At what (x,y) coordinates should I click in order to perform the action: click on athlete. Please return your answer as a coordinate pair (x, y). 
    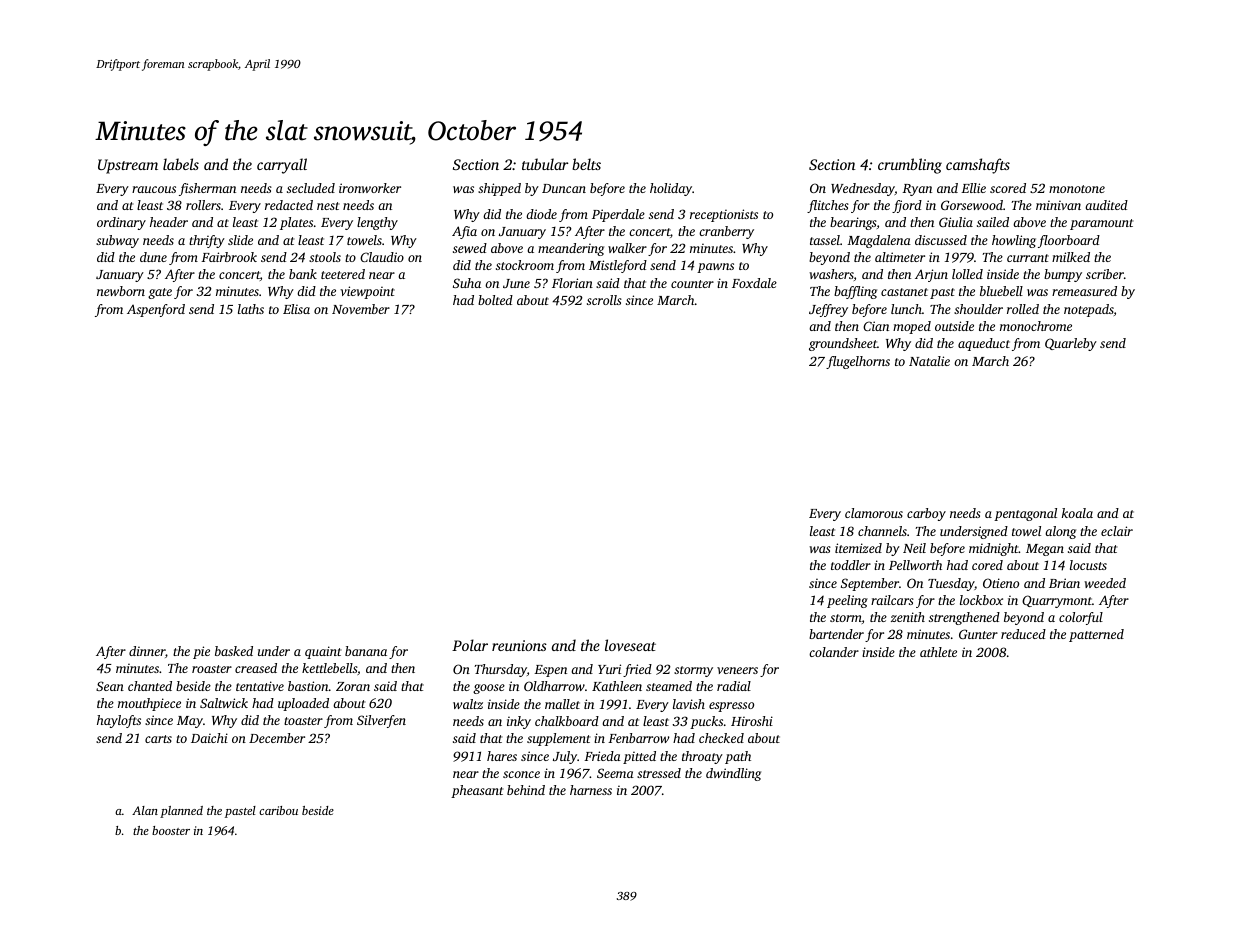
    Looking at the image, I should click on (938, 652).
